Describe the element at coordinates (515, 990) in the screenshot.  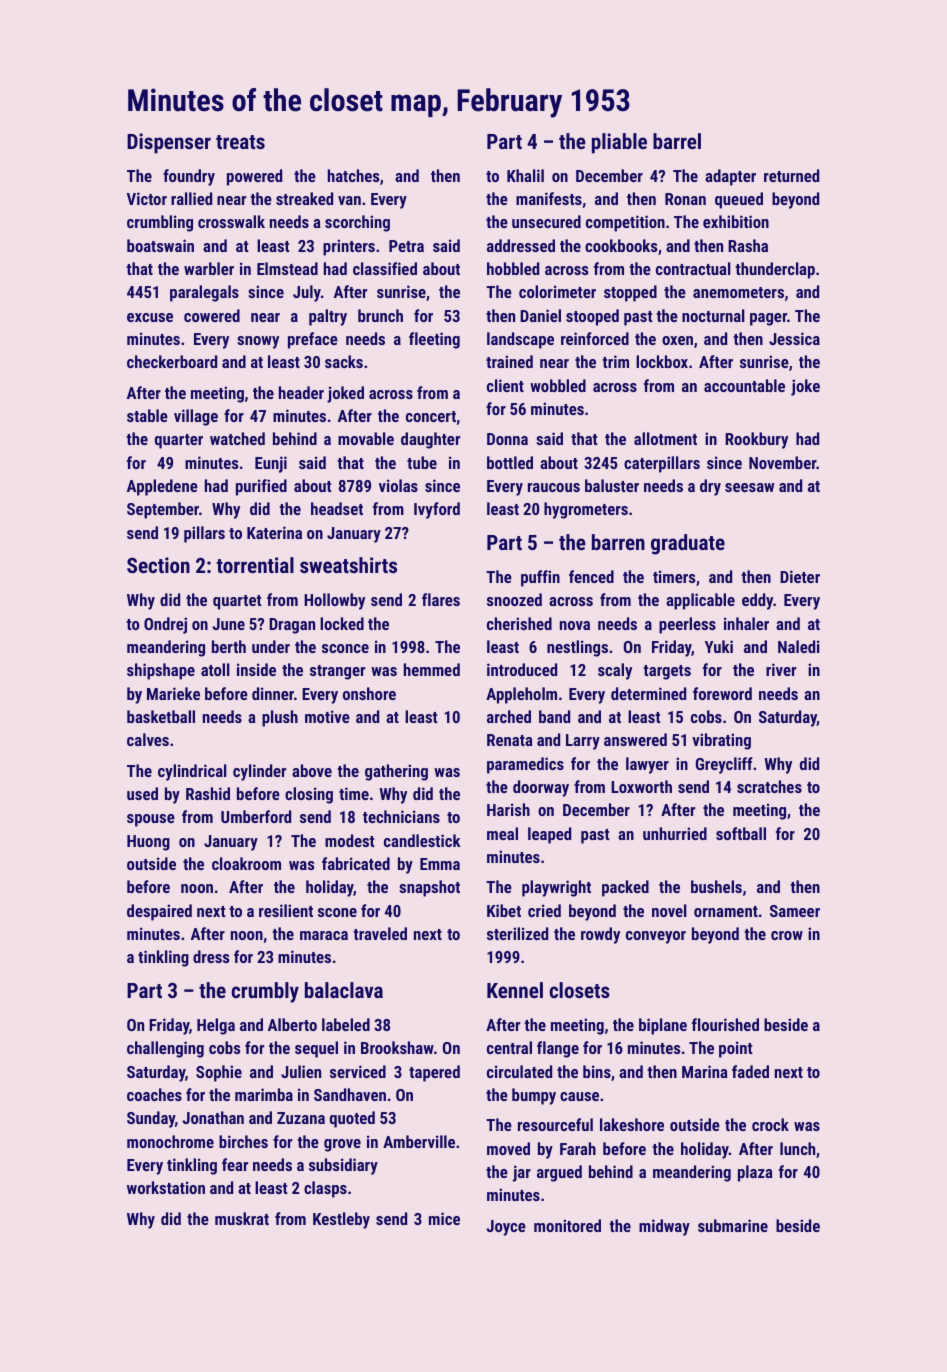
I see `Kennel` at that location.
